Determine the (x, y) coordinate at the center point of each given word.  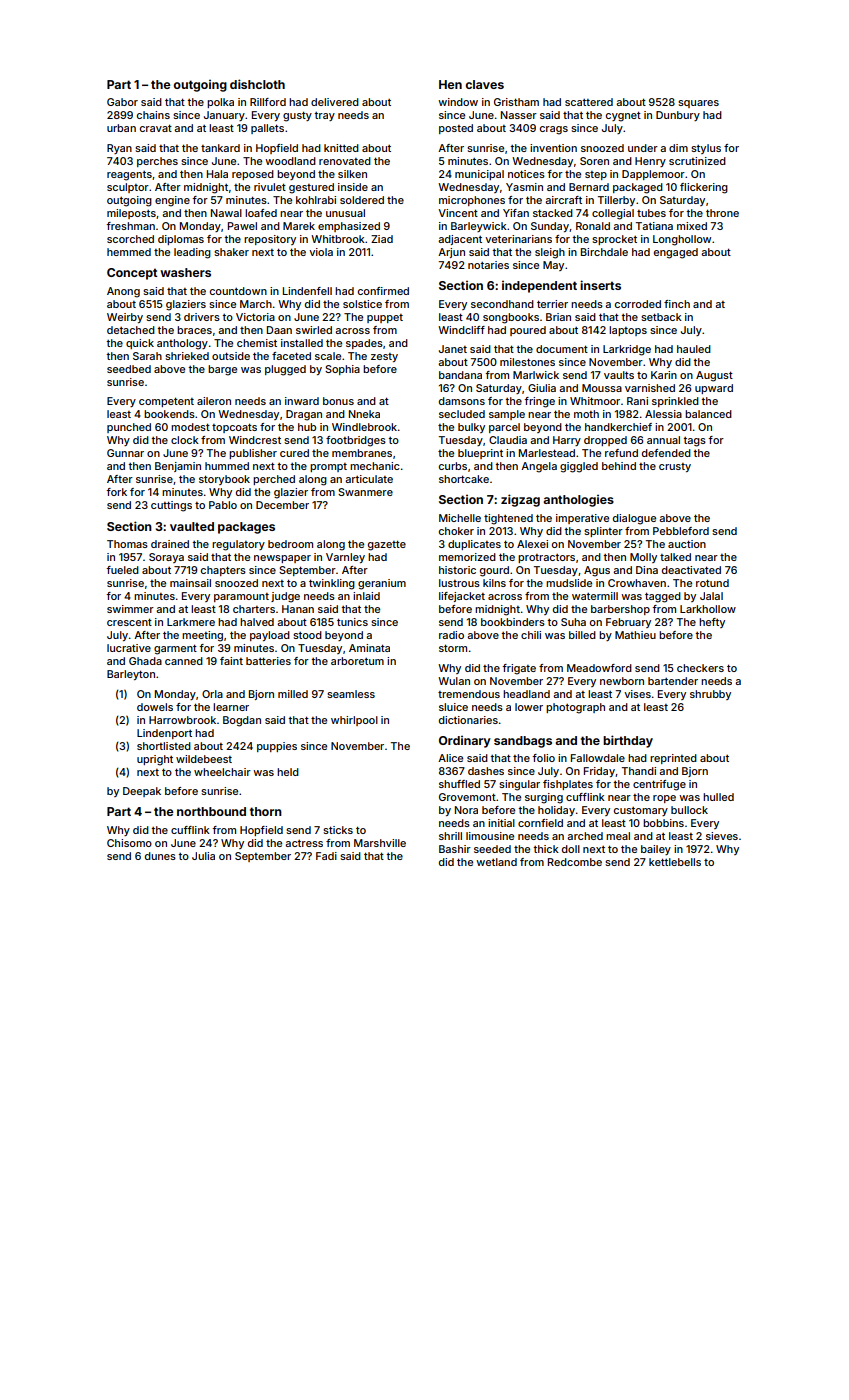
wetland (496, 862)
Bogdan (242, 721)
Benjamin (178, 467)
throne (722, 213)
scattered (589, 102)
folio (543, 758)
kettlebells (675, 862)
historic (457, 570)
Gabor (122, 102)
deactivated (691, 570)
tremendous (469, 694)
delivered (335, 102)
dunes (160, 856)
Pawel (242, 226)
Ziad (382, 239)
